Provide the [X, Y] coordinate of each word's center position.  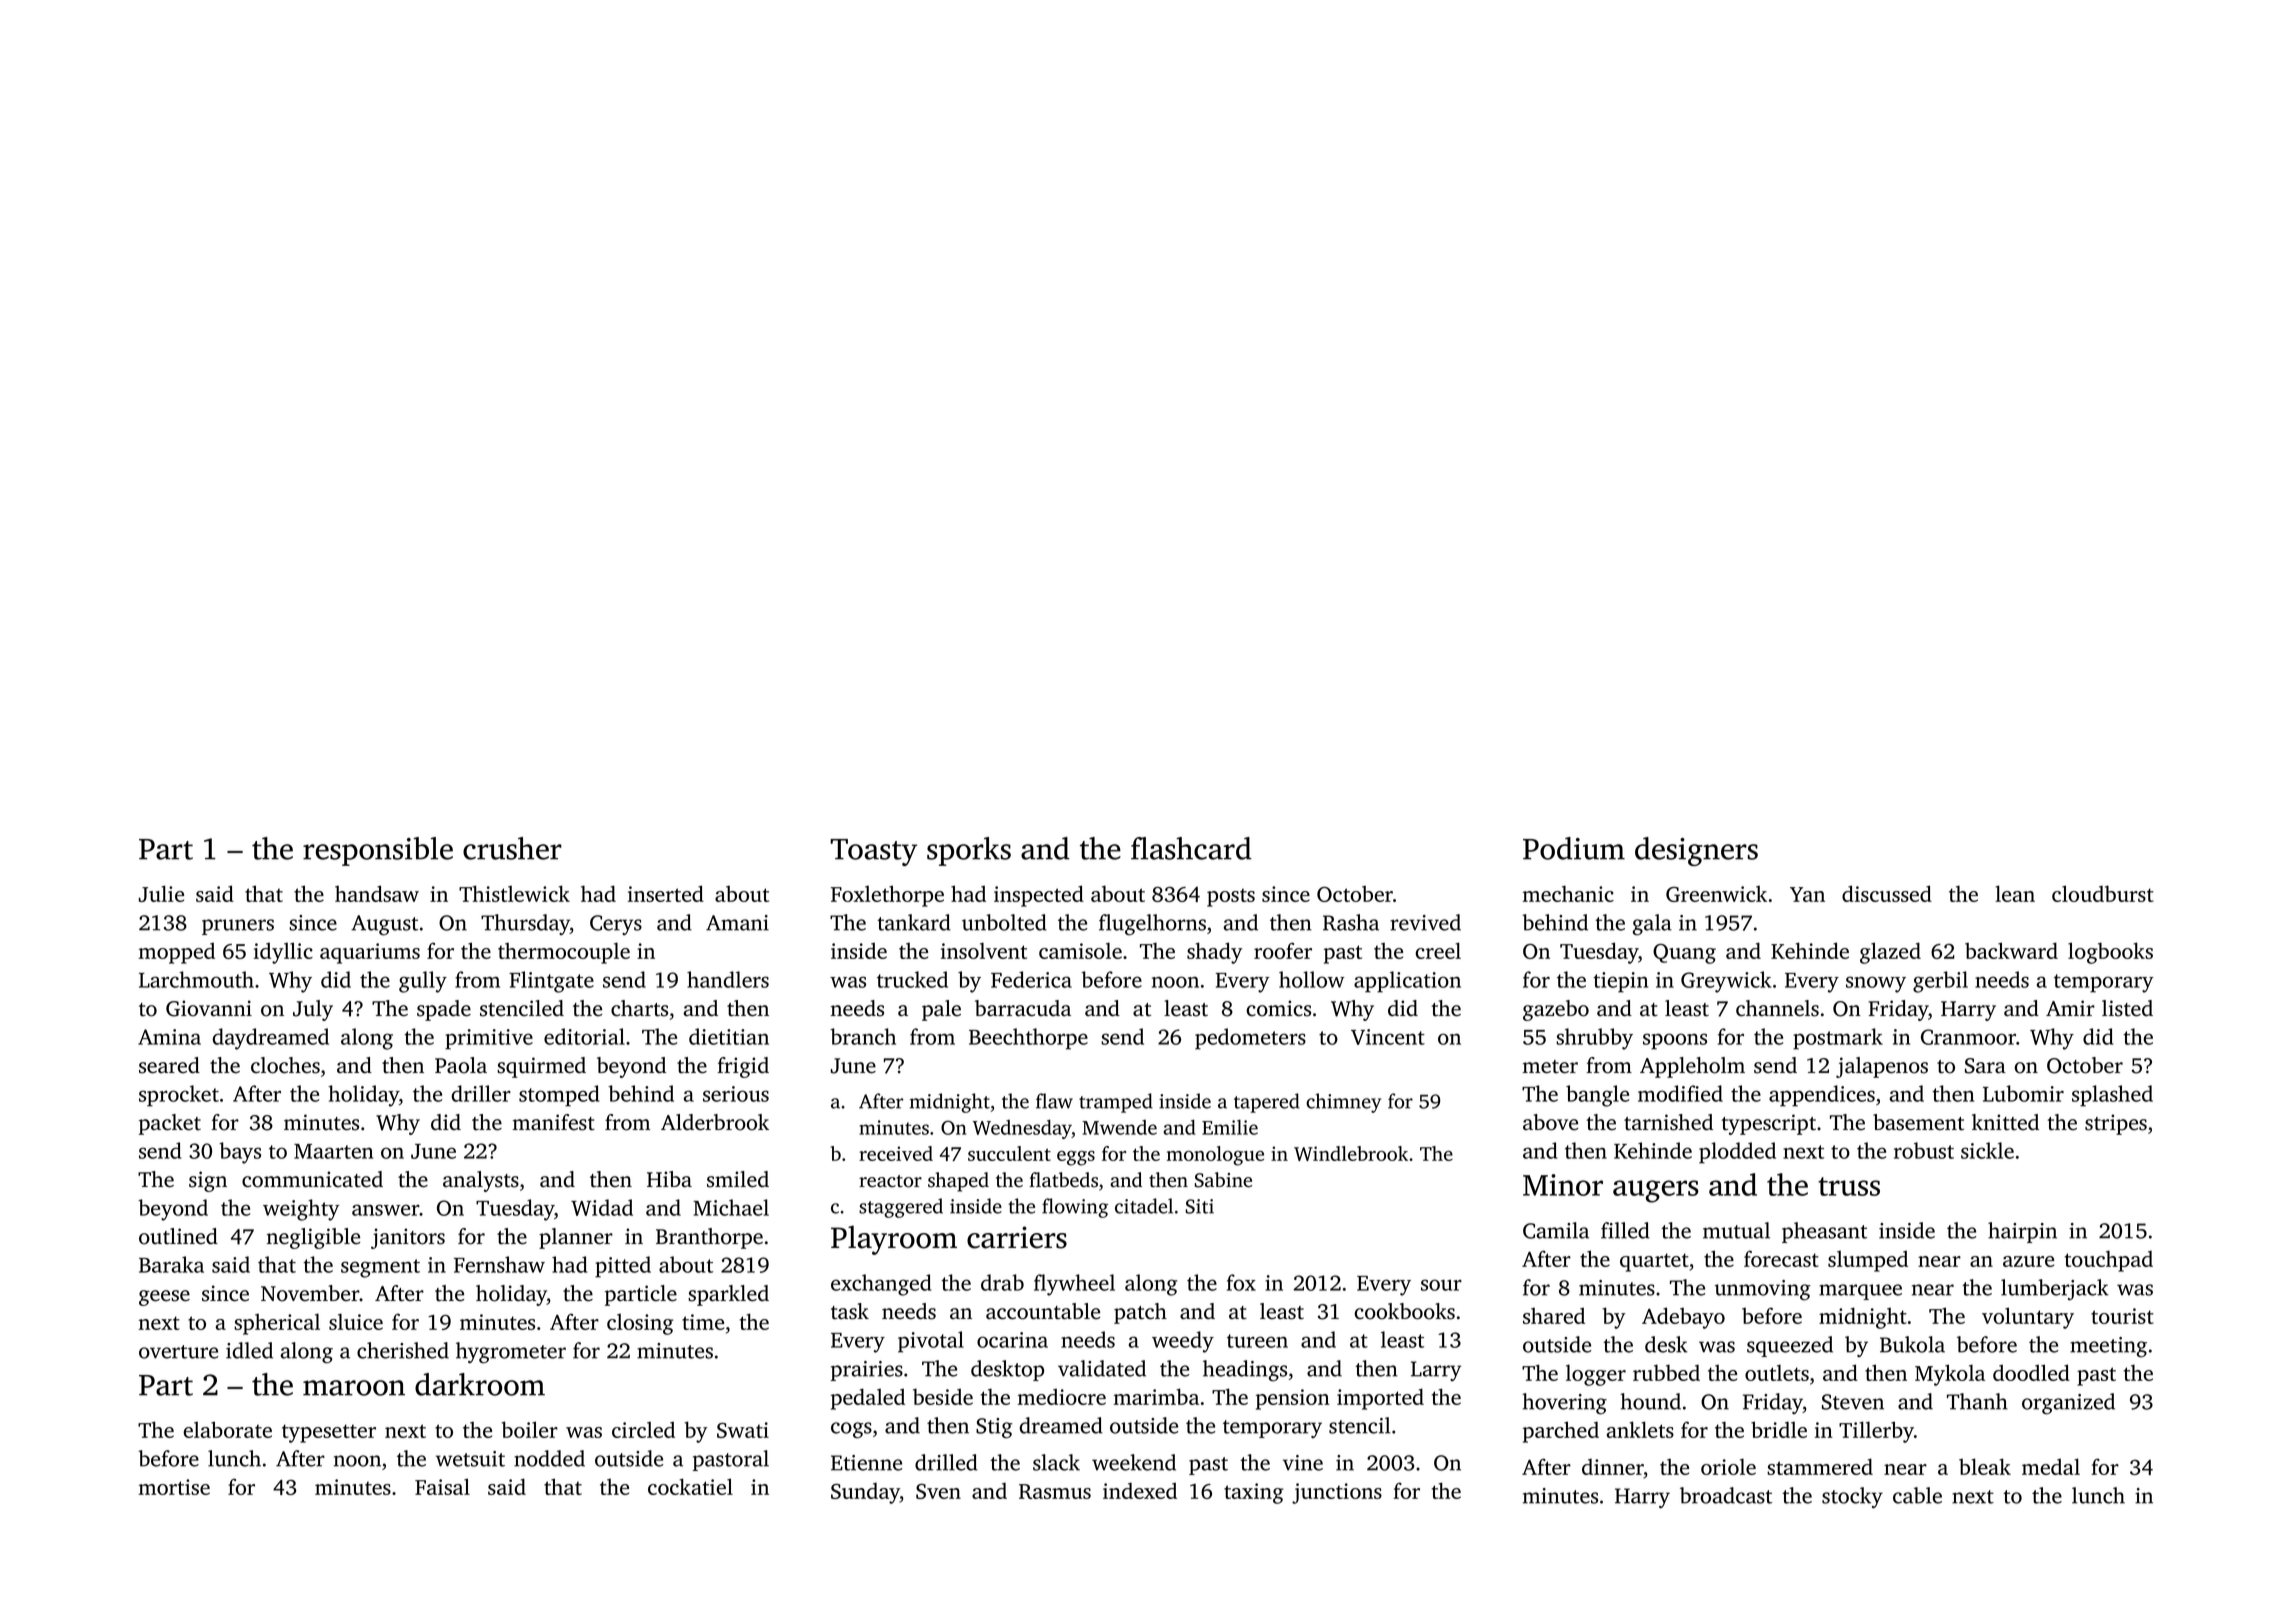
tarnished [1668, 1122]
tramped [1116, 1103]
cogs [851, 1430]
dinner [1613, 1468]
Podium [1574, 848]
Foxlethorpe [887, 896]
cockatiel [690, 1486]
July [313, 1010]
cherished [403, 1350]
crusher [512, 848]
